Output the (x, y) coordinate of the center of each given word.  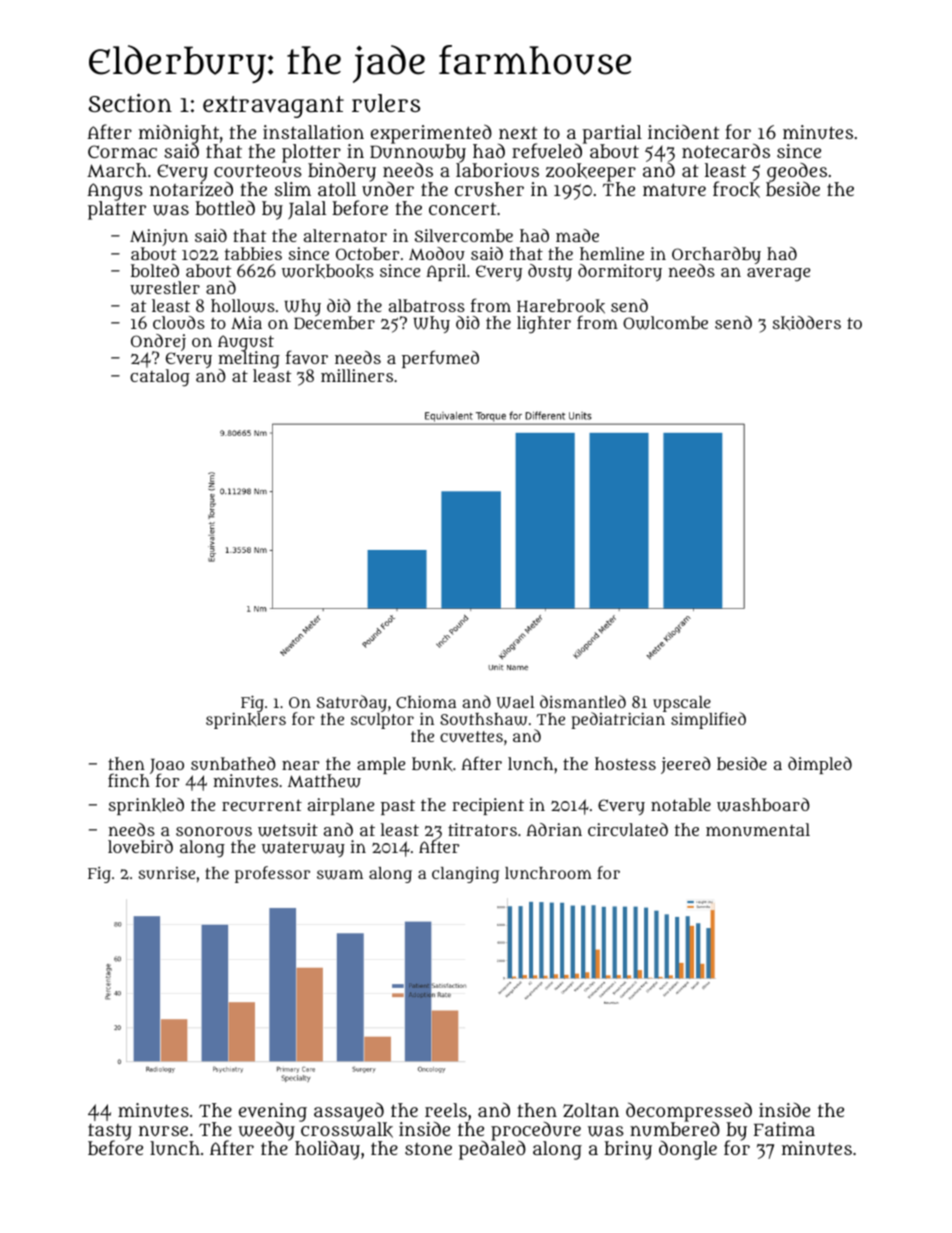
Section (130, 102)
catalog (160, 378)
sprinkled (146, 806)
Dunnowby (418, 154)
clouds (179, 322)
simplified (708, 721)
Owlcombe (665, 323)
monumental (758, 829)
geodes (797, 172)
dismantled (583, 701)
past (398, 807)
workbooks (328, 271)
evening (273, 1112)
